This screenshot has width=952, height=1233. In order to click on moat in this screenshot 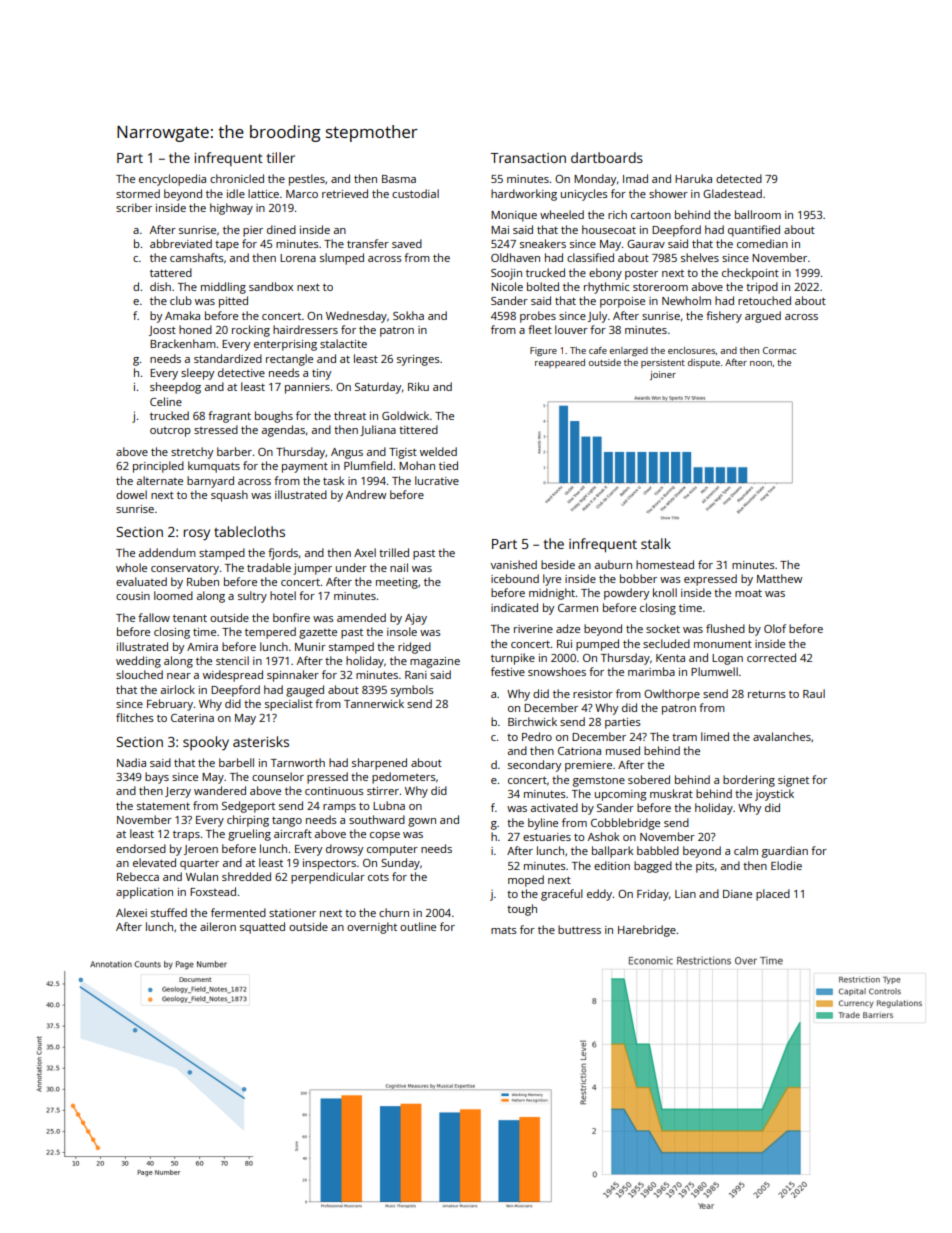, I will do `click(748, 593)`.
